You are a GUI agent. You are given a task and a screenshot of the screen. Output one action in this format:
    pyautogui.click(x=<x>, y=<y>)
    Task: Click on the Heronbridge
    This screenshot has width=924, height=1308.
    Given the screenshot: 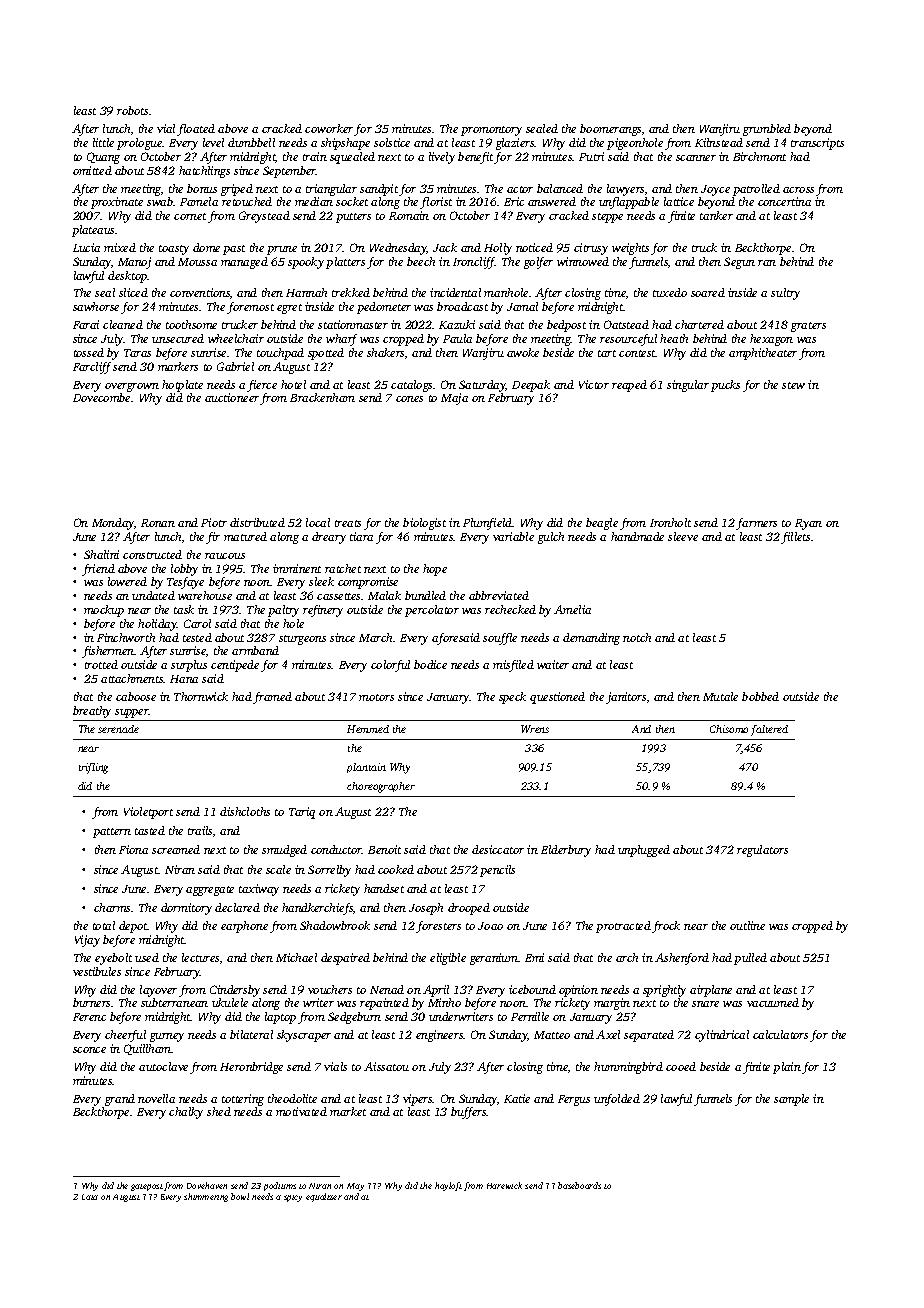 What is the action you would take?
    pyautogui.click(x=251, y=1068)
